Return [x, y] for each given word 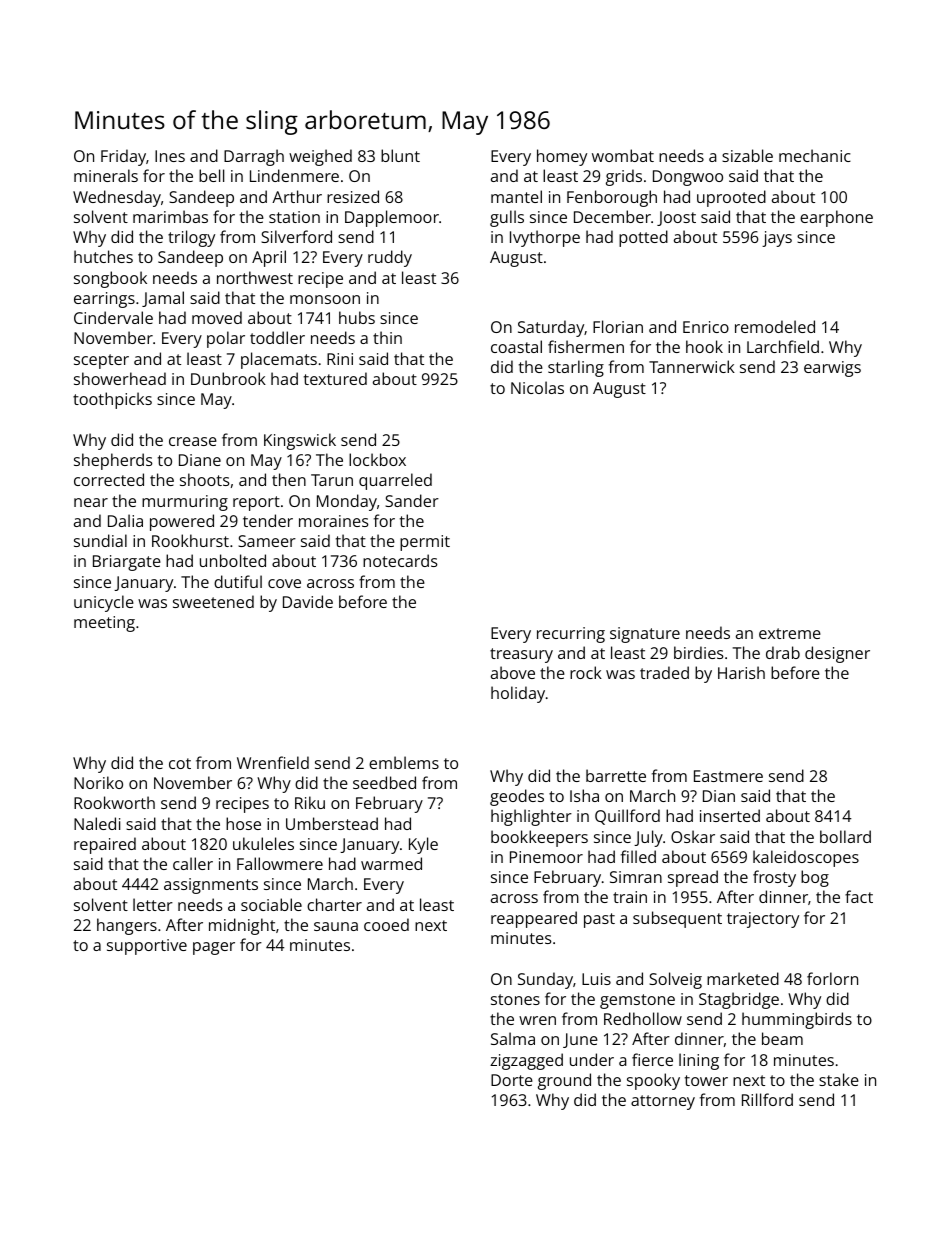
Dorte [512, 1080]
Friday [123, 157]
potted [643, 238]
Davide [308, 601]
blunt [400, 155]
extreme [790, 633]
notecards [400, 560]
